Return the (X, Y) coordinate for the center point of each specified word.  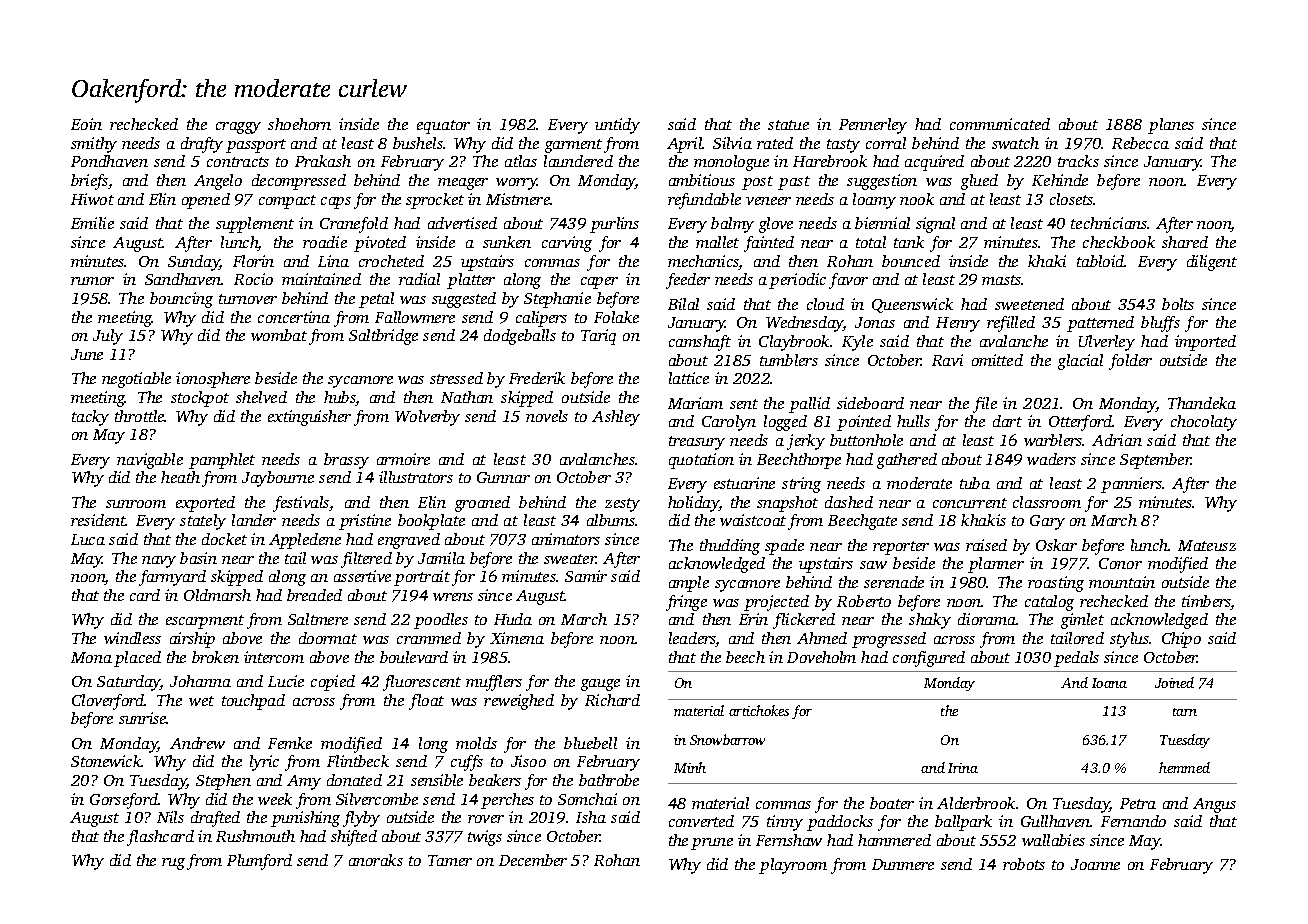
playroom (793, 866)
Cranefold (354, 225)
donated (354, 780)
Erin (753, 619)
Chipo (1181, 640)
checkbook (1119, 242)
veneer (768, 201)
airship (192, 640)
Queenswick (912, 305)
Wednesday (804, 324)
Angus (1214, 805)
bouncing (181, 300)
